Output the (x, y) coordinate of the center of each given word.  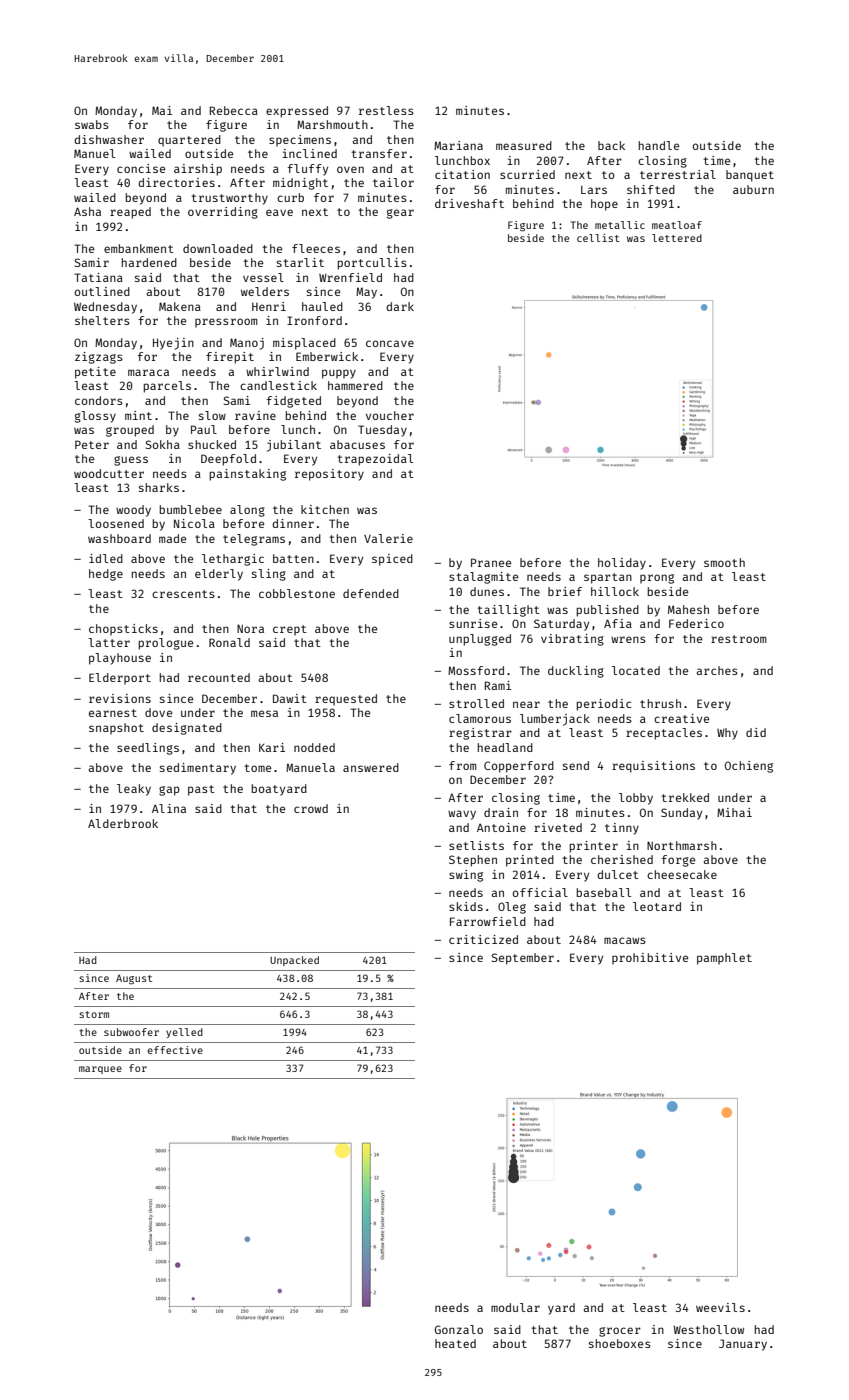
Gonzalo (459, 1329)
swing (466, 876)
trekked (685, 797)
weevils (720, 1307)
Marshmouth (332, 124)
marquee (100, 1070)
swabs (92, 124)
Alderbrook (123, 823)
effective (175, 1050)
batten (293, 558)
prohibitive (650, 959)
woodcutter (109, 473)
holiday (622, 564)
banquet (750, 176)
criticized (483, 939)
